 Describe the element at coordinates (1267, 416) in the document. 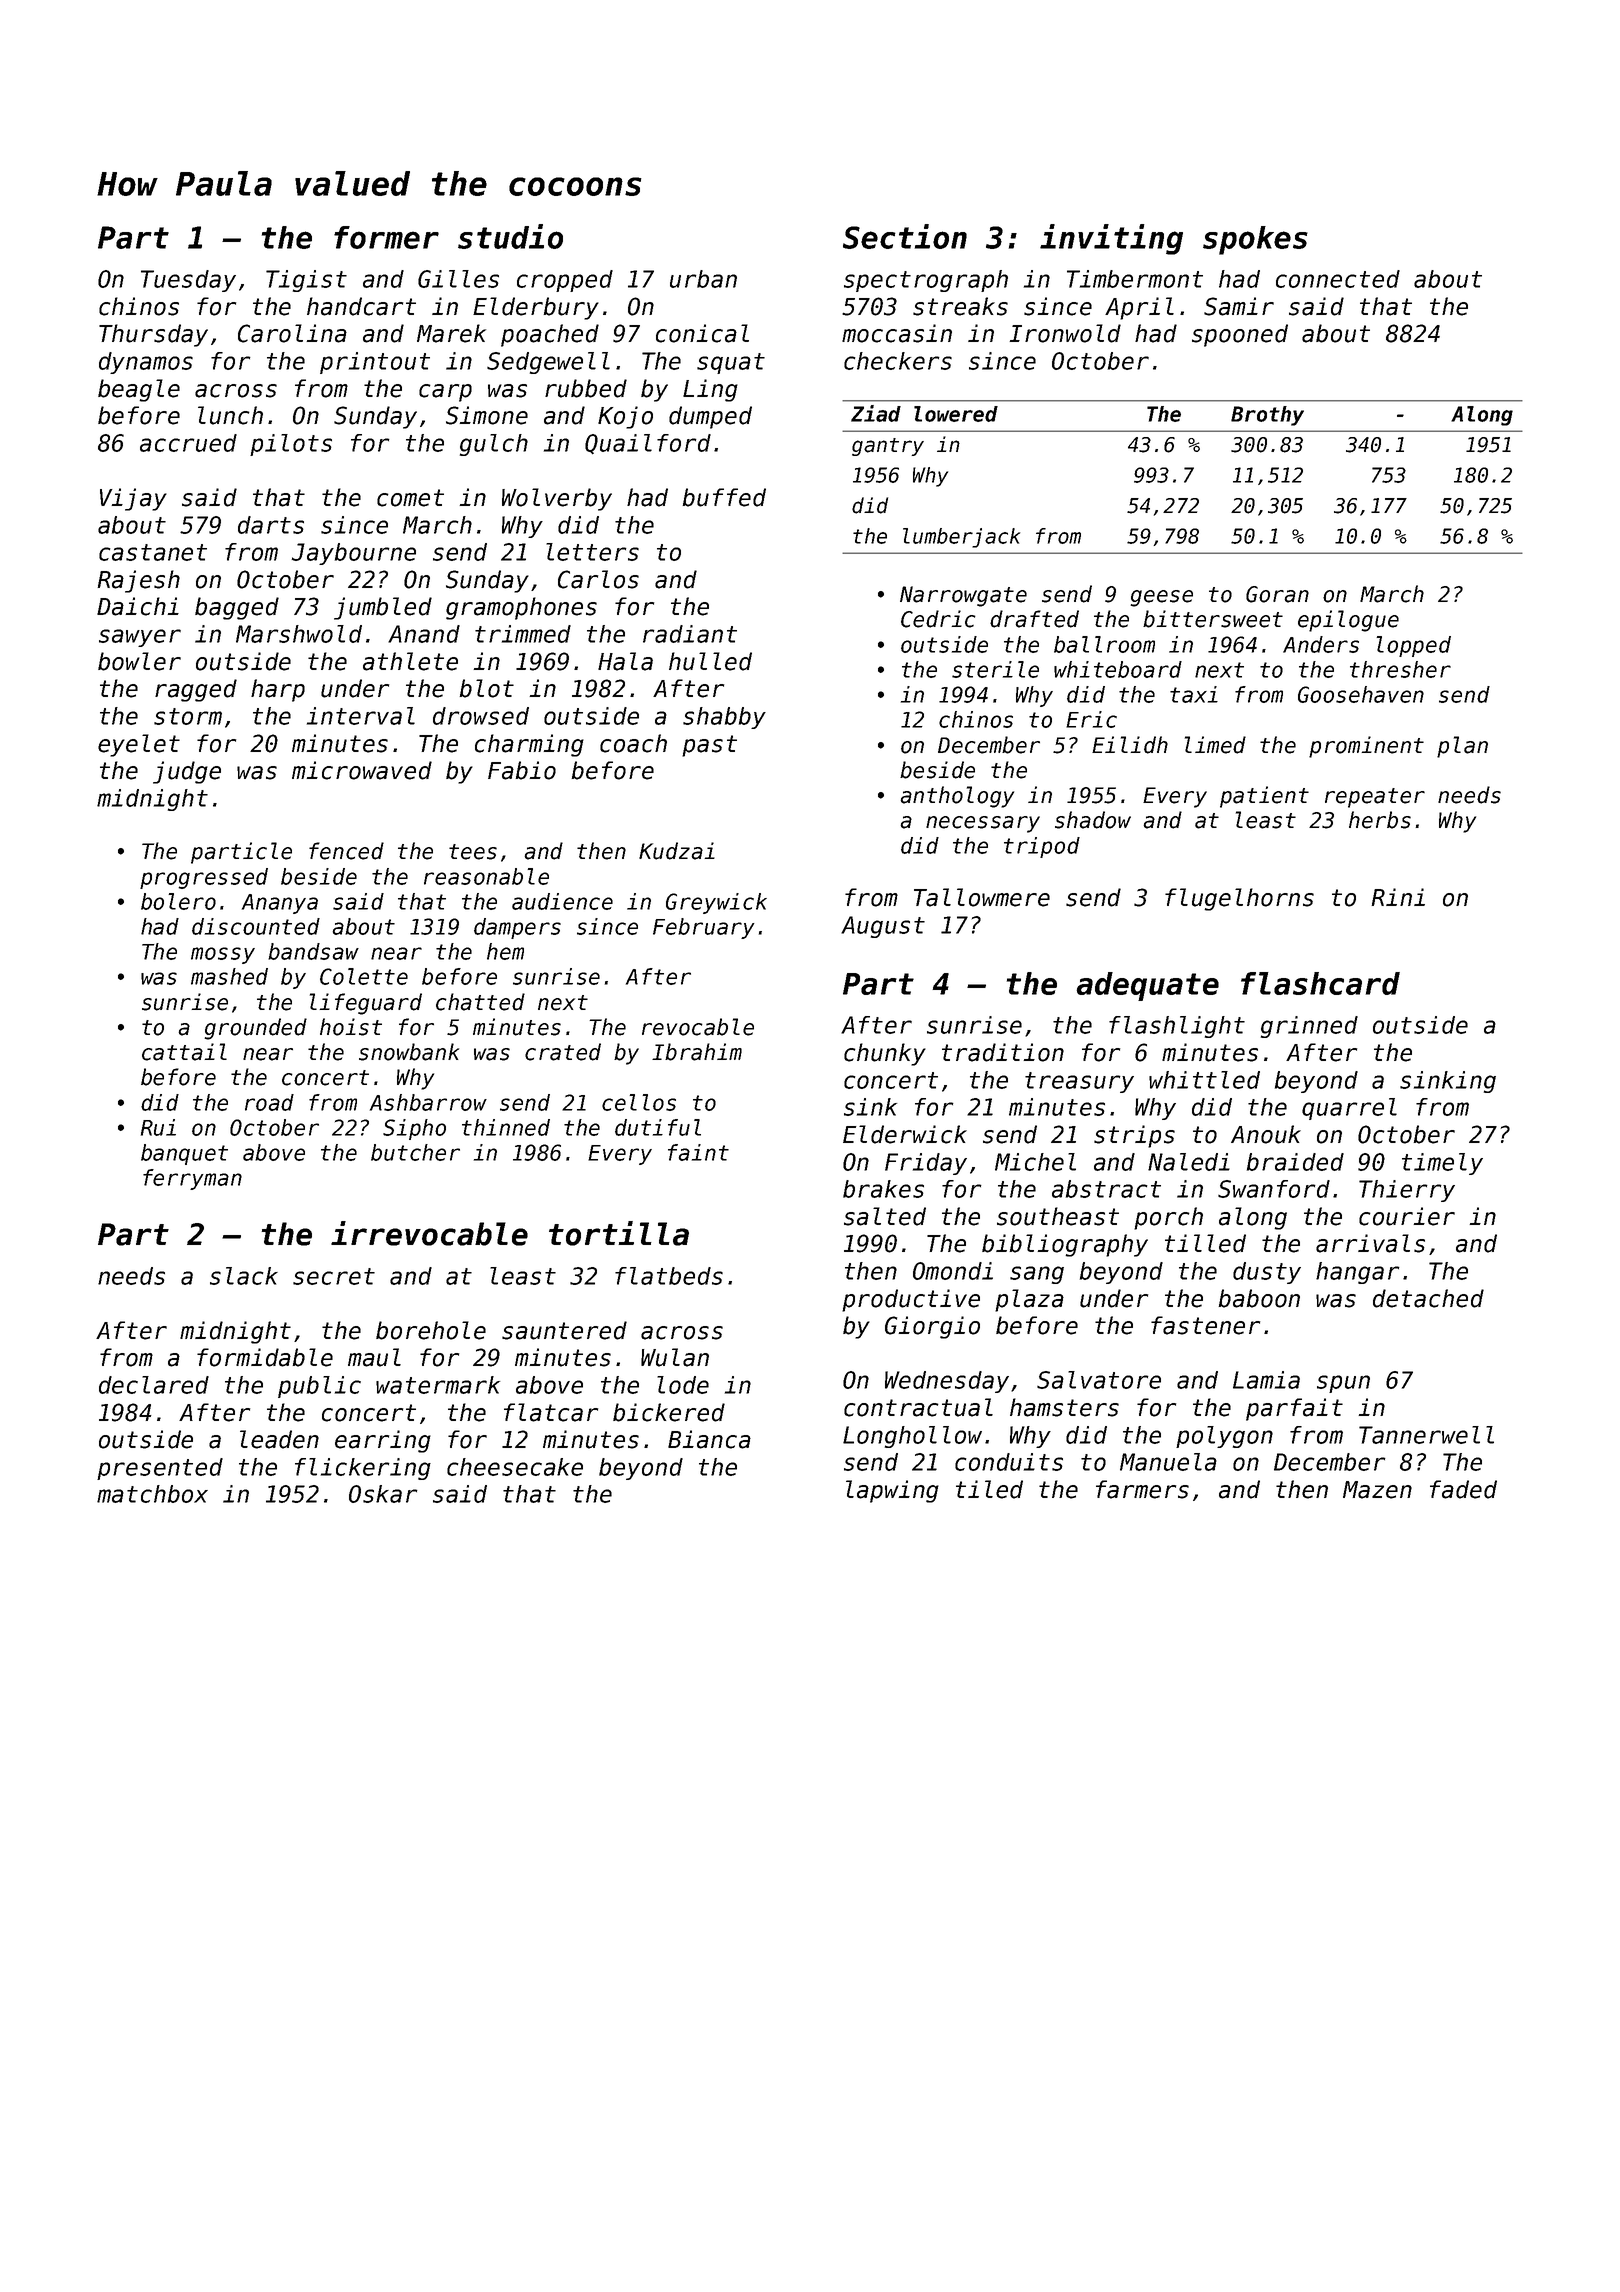

I see `Brothy` at that location.
